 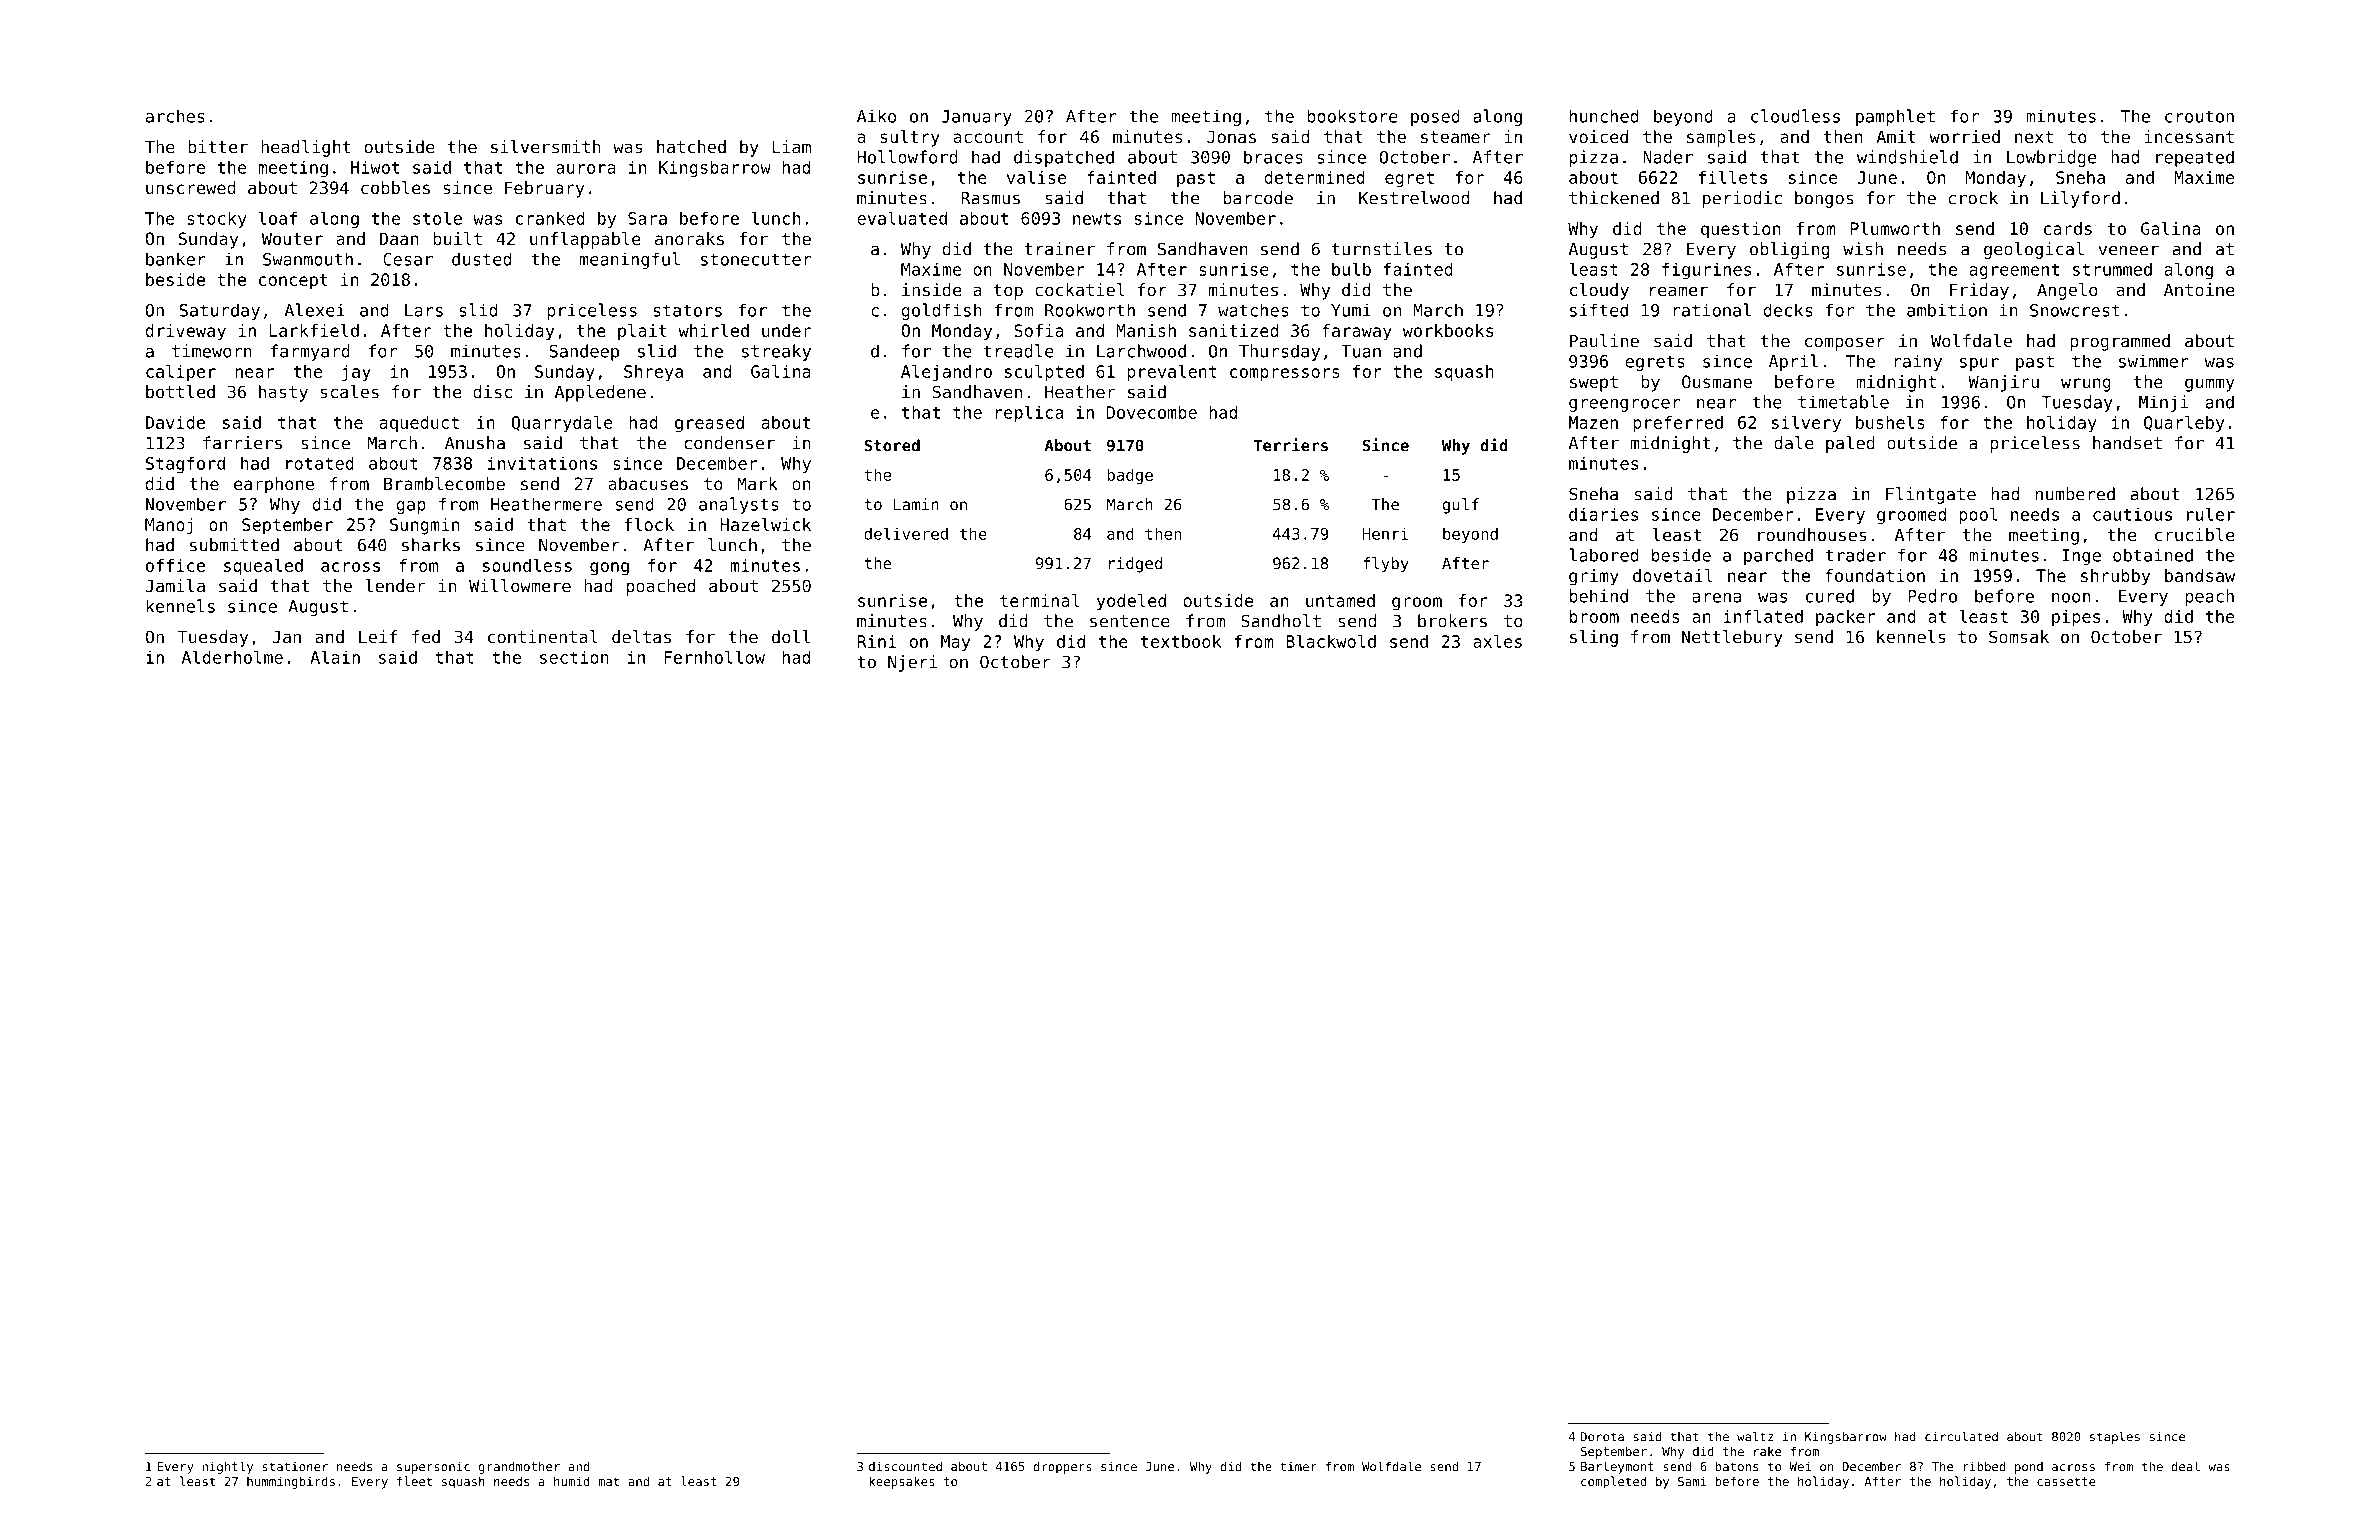 I want to click on Lowbridge, so click(x=2051, y=158).
